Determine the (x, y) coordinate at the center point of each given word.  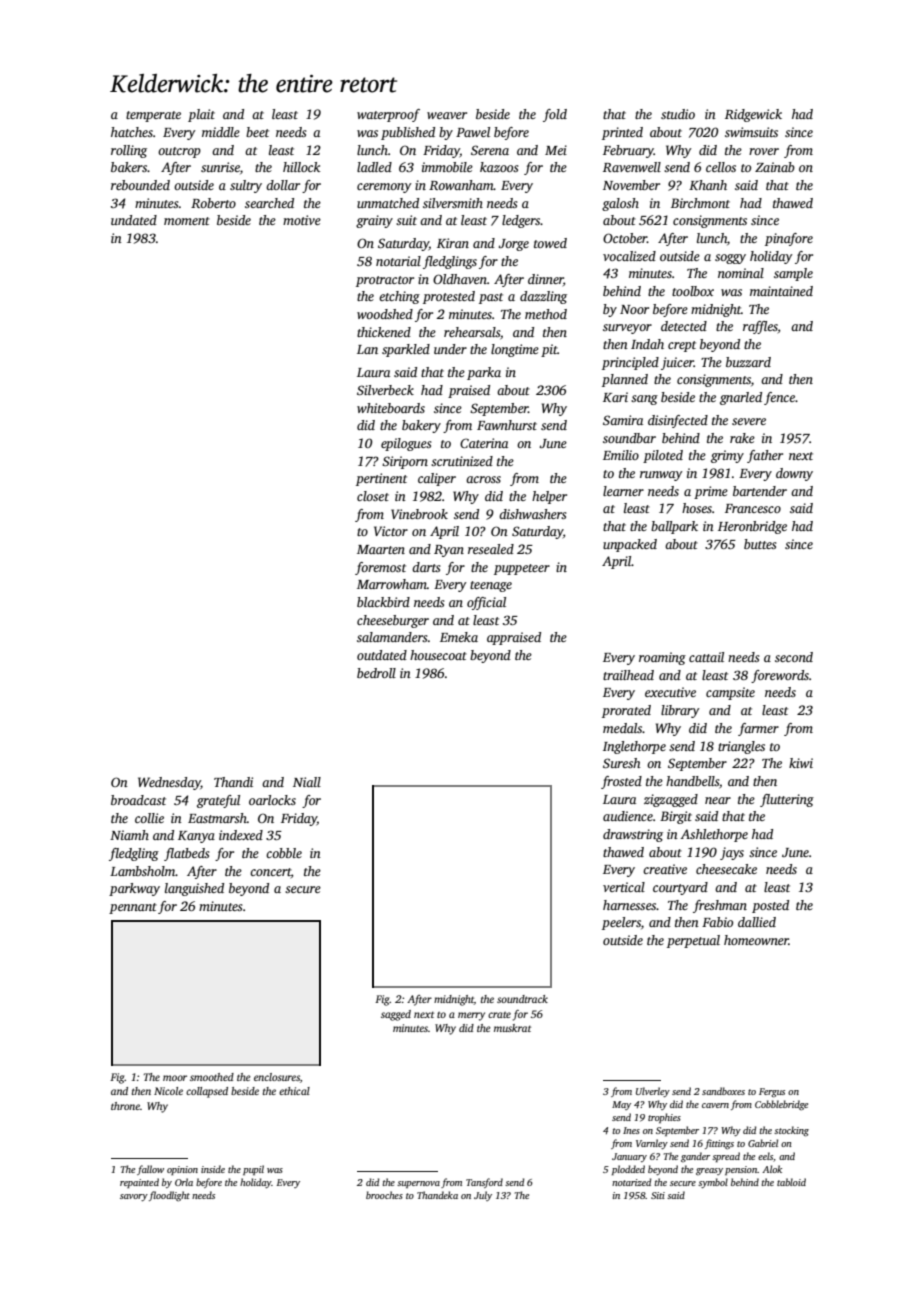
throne (125, 1106)
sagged (396, 1015)
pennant (133, 908)
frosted (621, 782)
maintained (781, 291)
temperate (153, 116)
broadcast (138, 800)
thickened (384, 332)
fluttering (787, 800)
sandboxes (723, 1091)
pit (549, 350)
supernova (418, 1184)
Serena (490, 150)
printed (622, 133)
